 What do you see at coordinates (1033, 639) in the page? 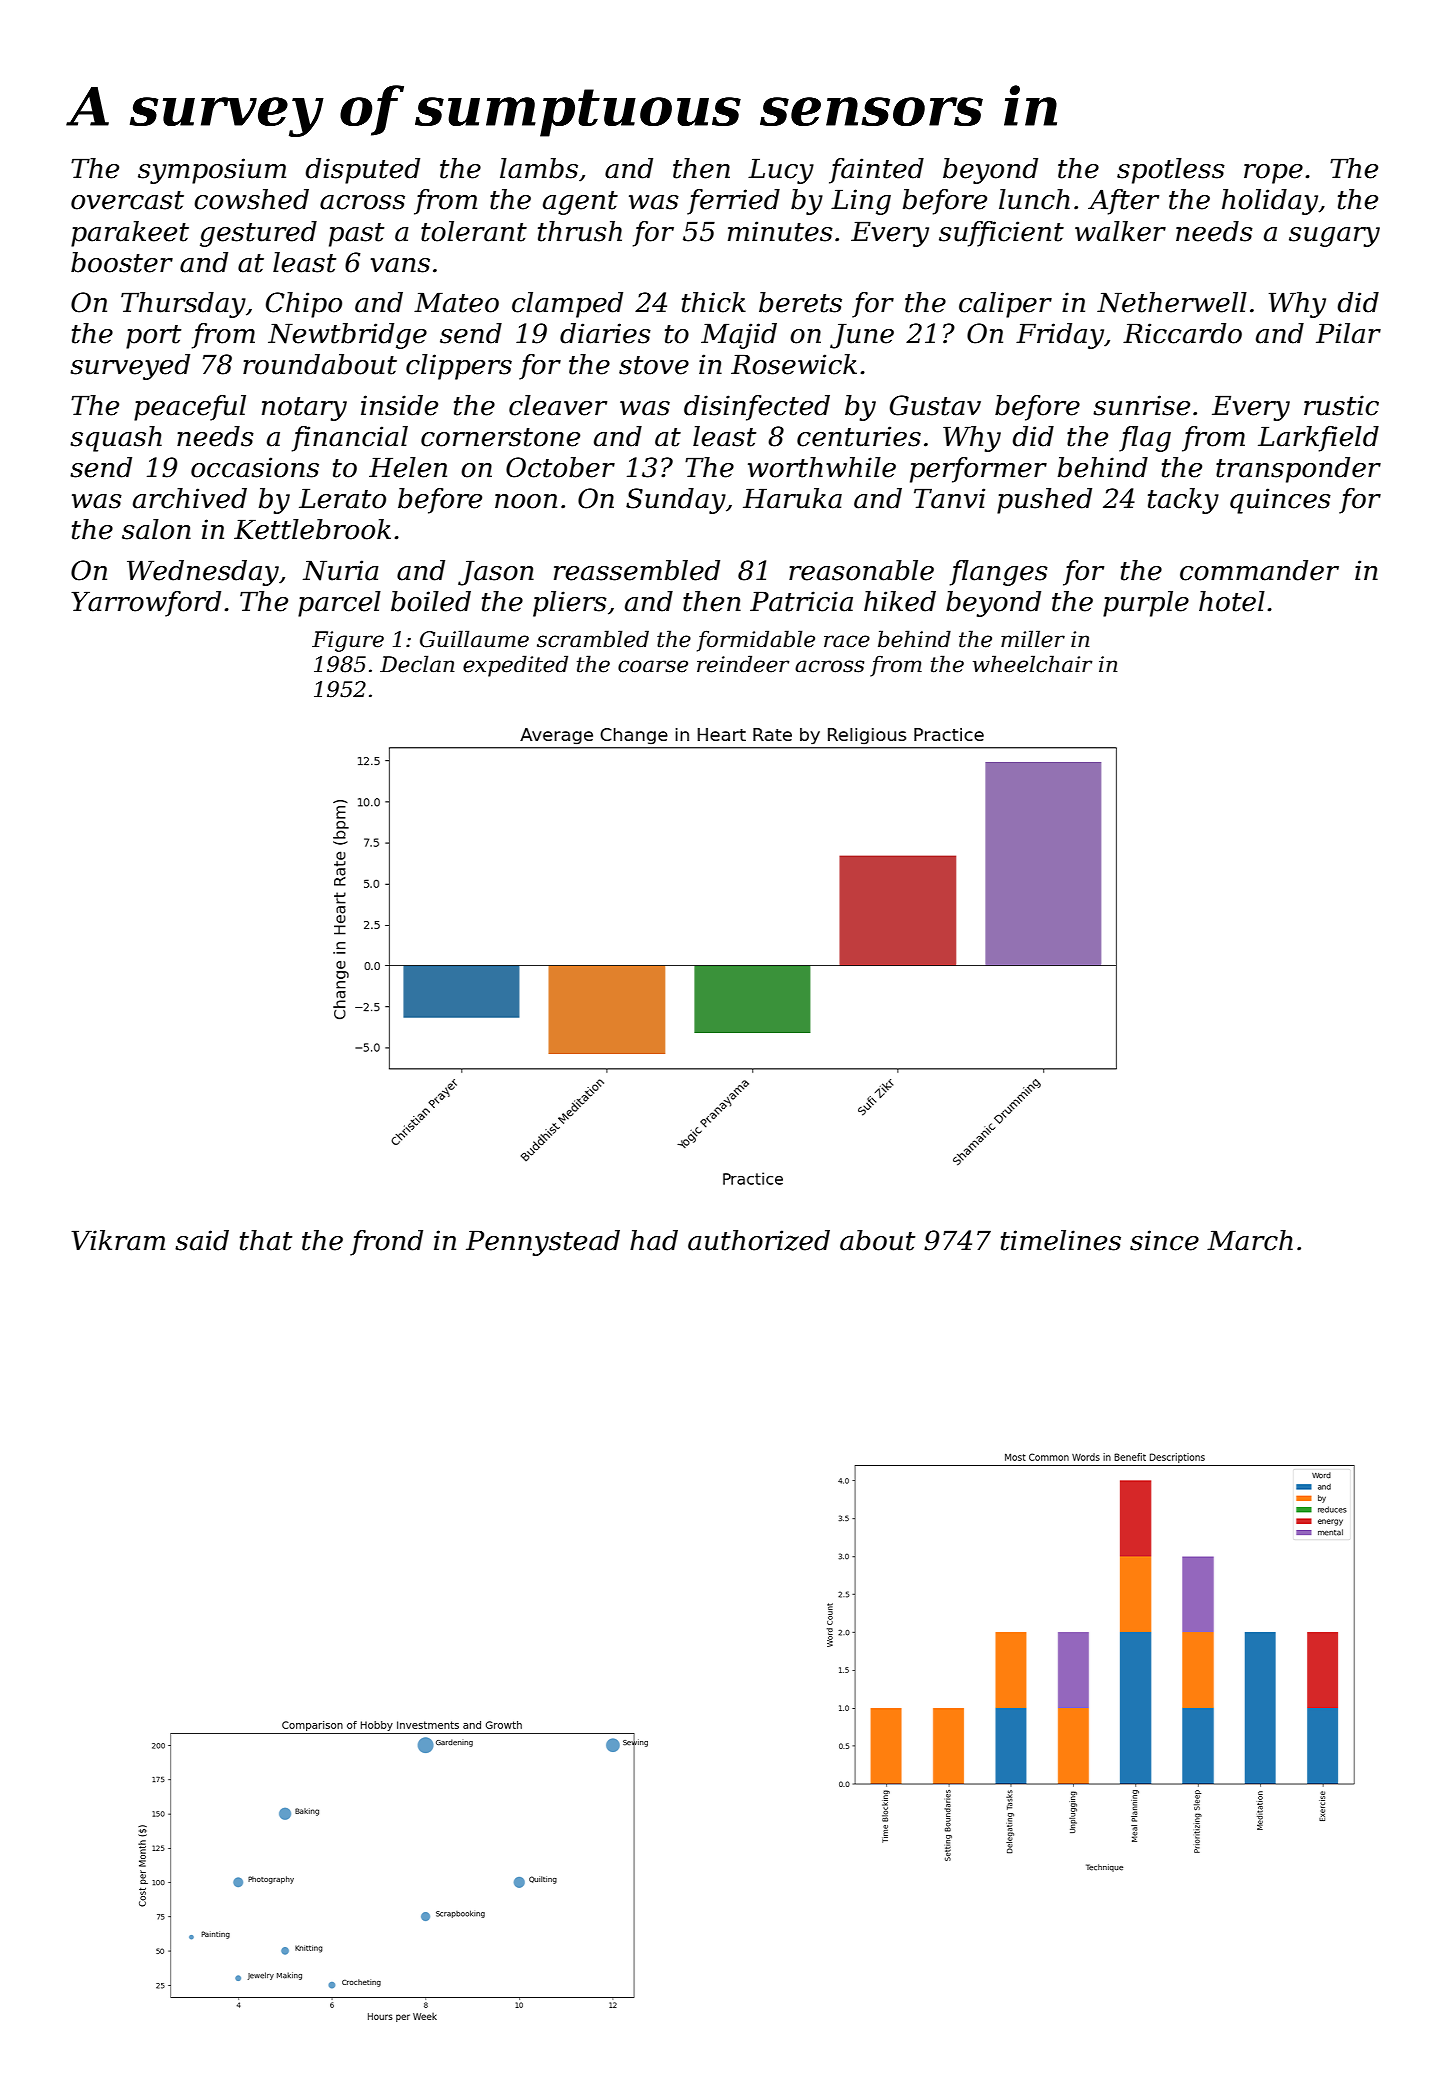
I see `miller` at bounding box center [1033, 639].
